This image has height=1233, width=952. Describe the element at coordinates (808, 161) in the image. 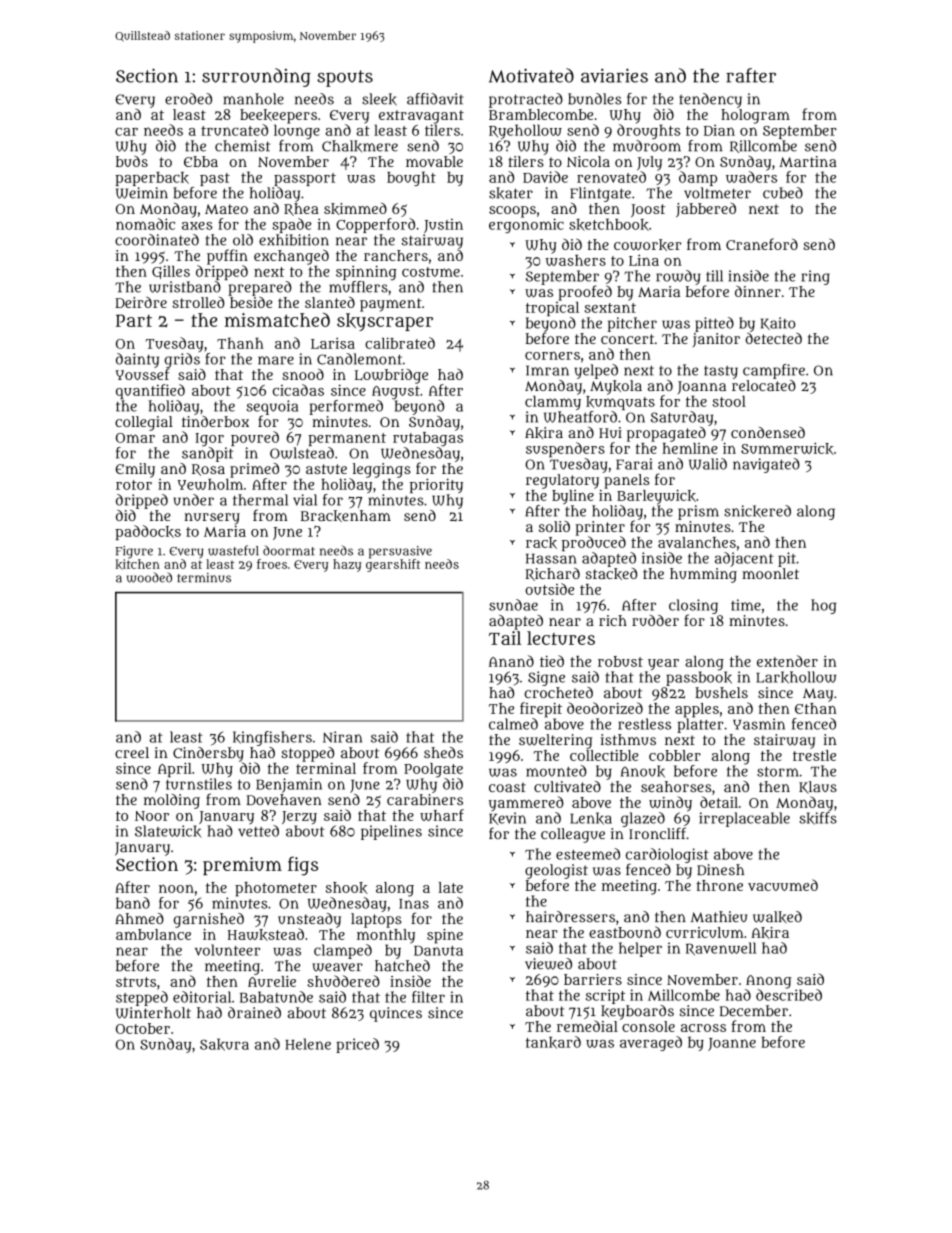

I see `Martina` at that location.
